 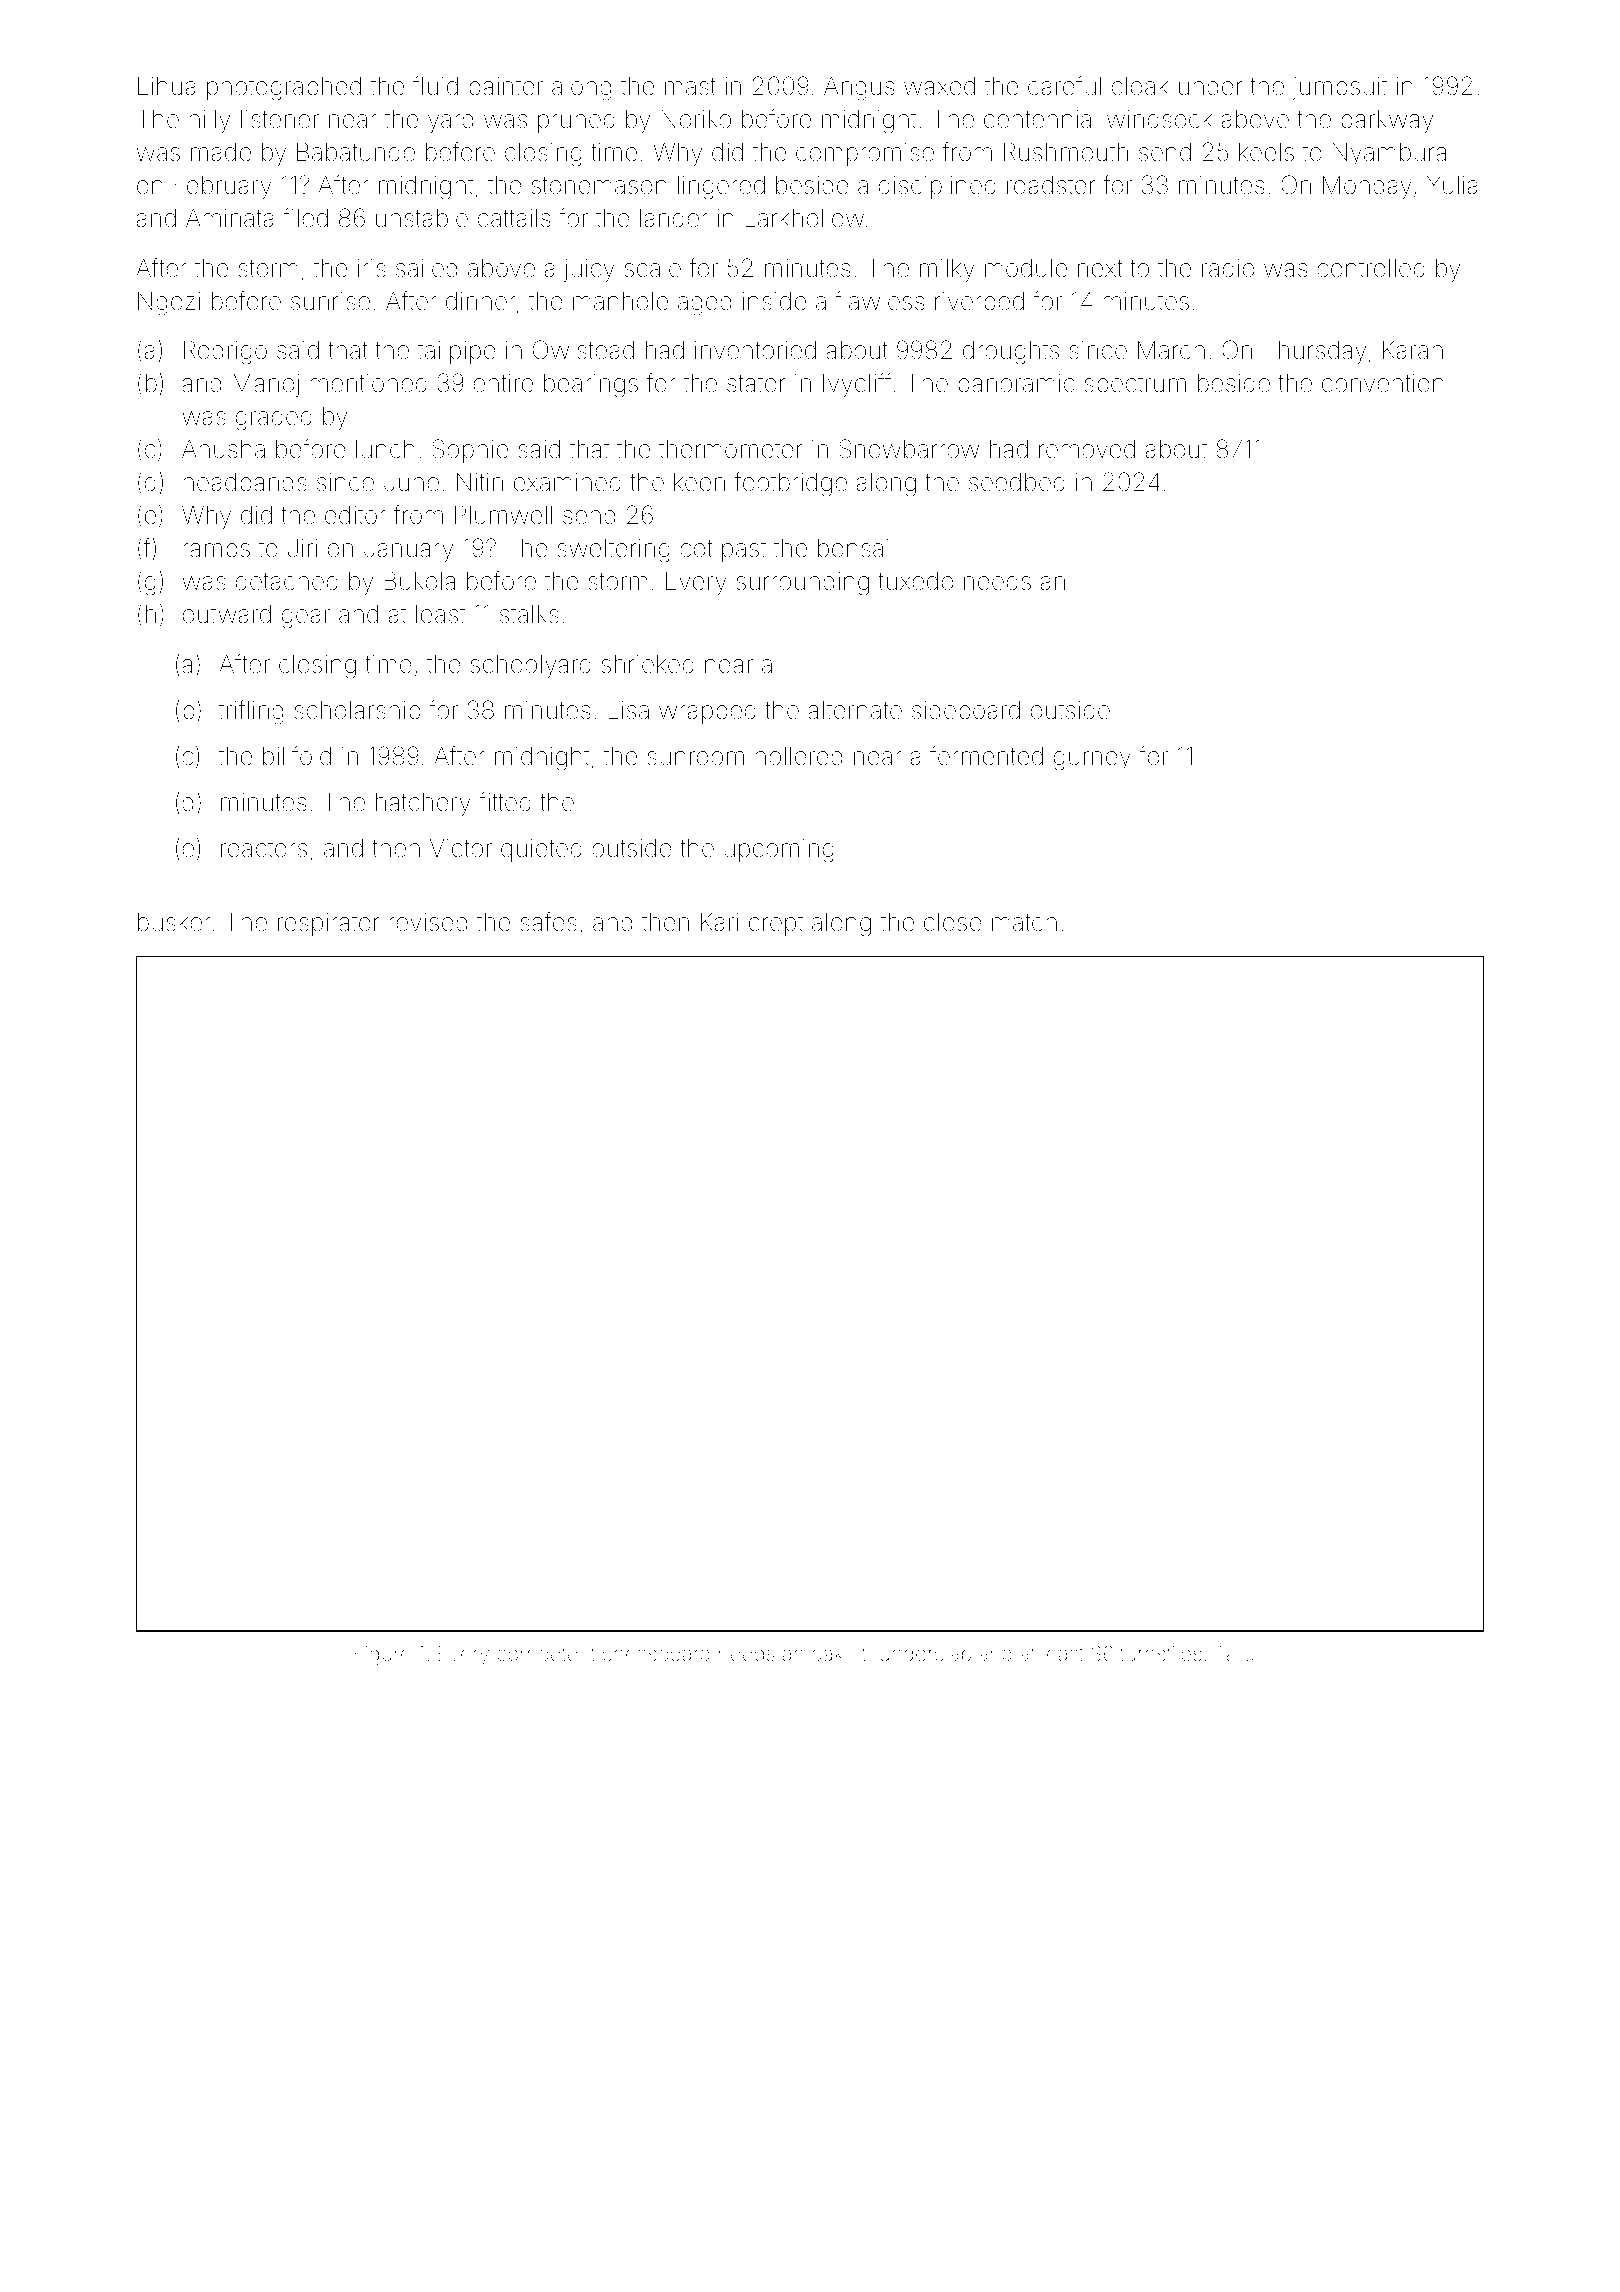 I want to click on quieted, so click(x=541, y=850).
